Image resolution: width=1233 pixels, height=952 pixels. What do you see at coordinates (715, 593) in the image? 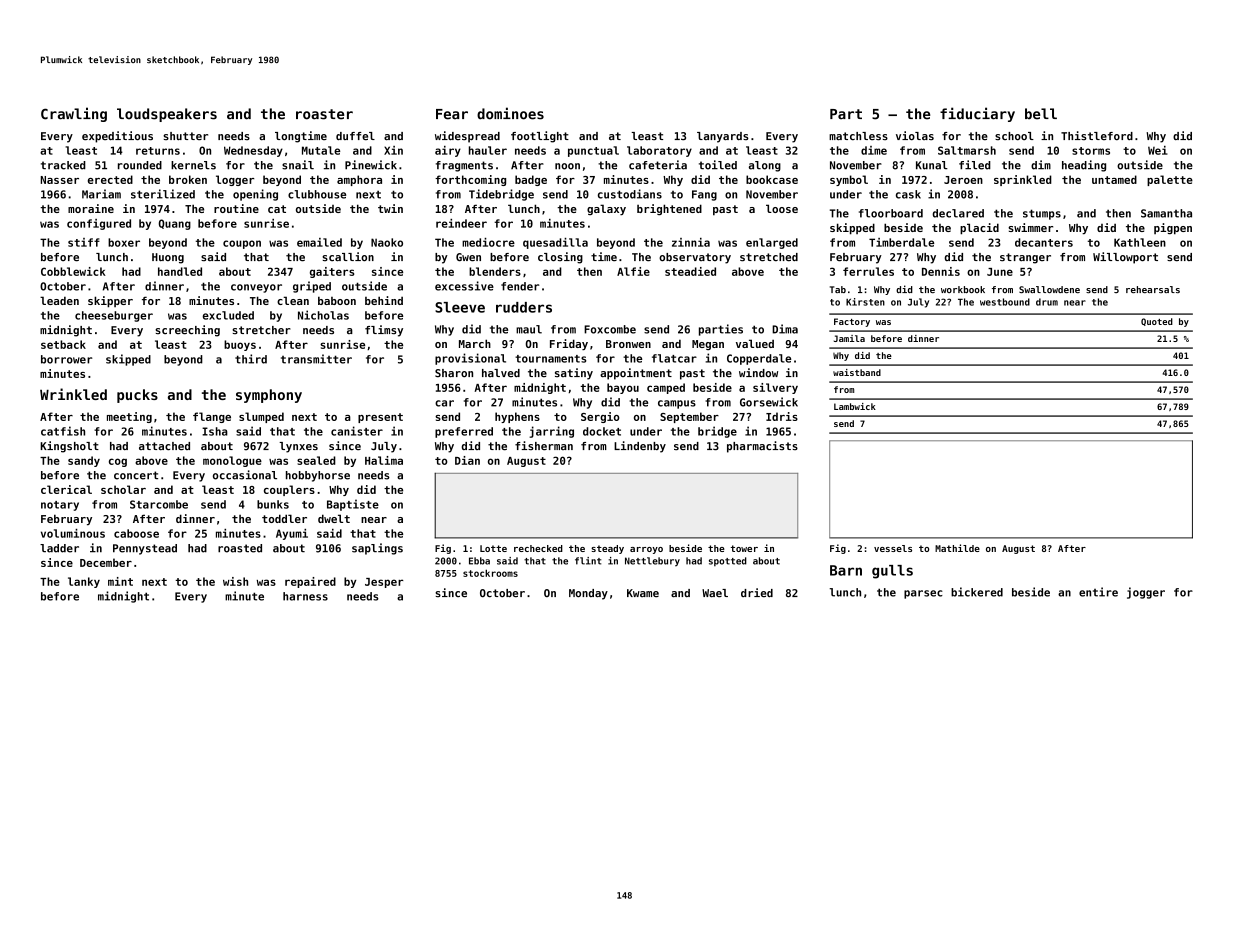
I see `Wael` at bounding box center [715, 593].
